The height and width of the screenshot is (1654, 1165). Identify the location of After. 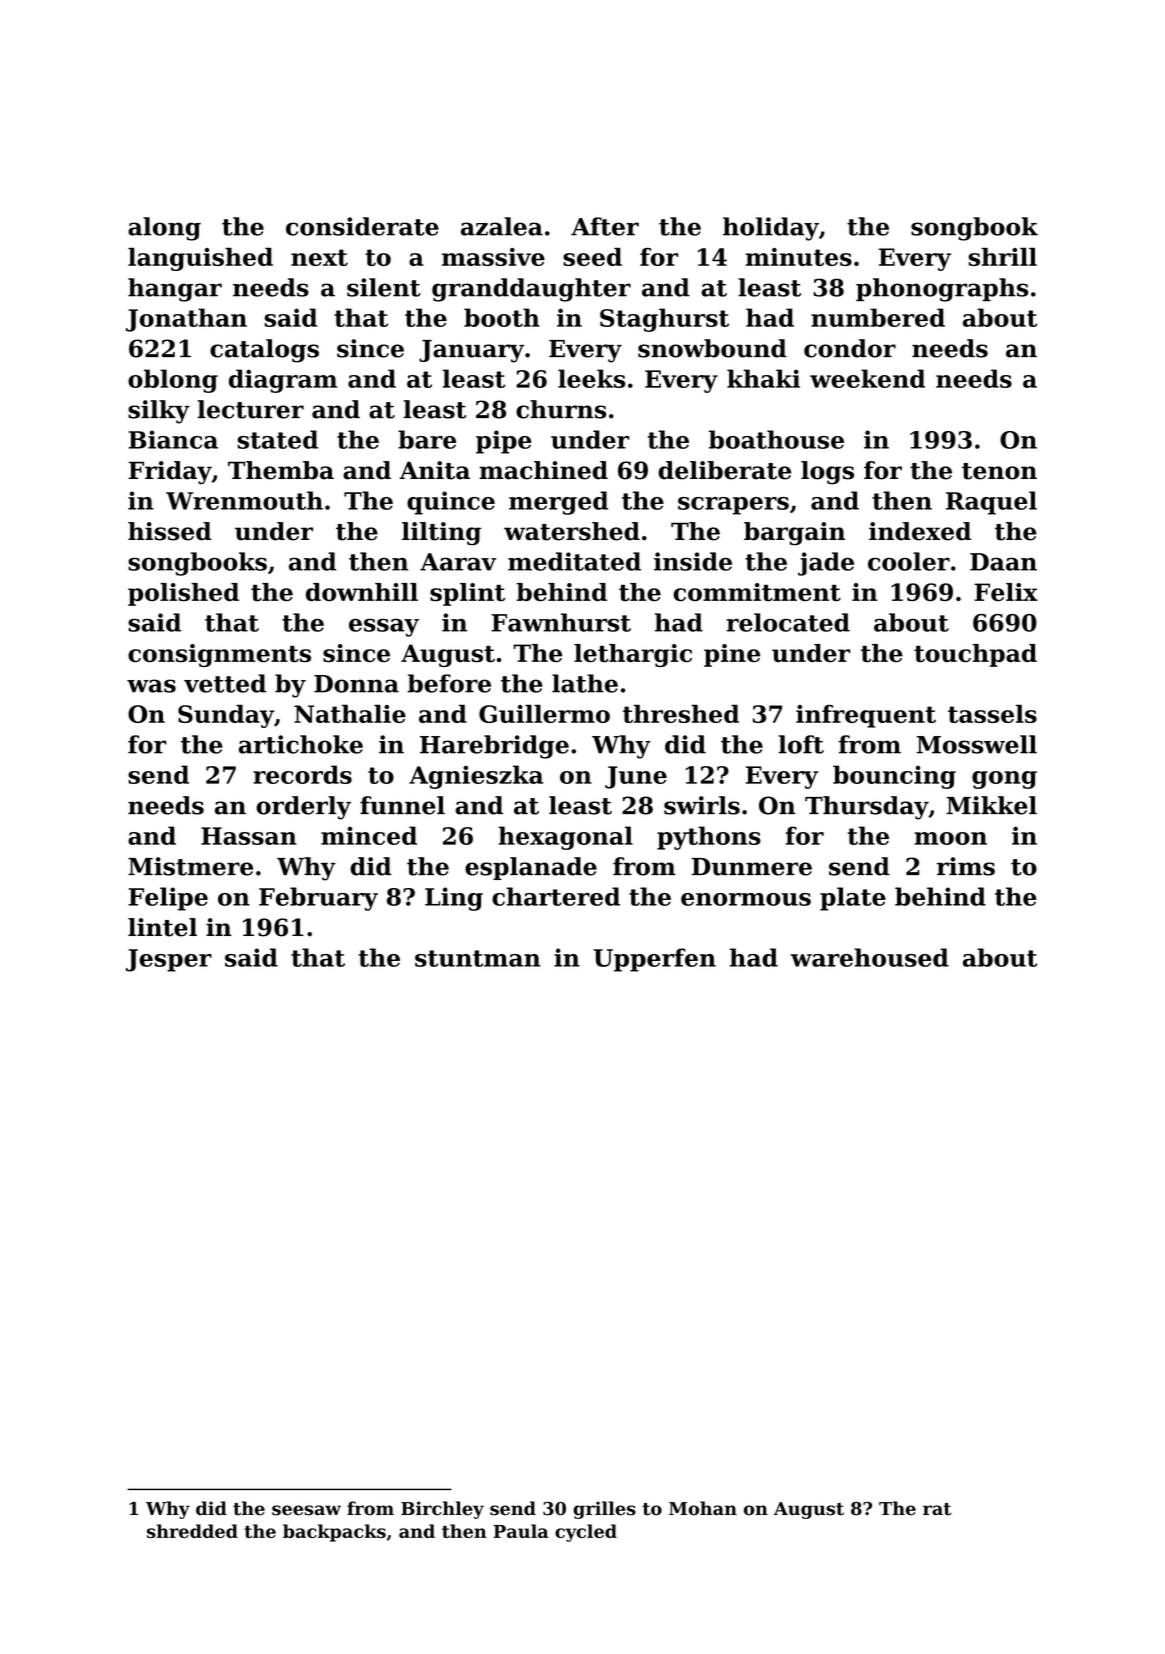
(605, 226).
